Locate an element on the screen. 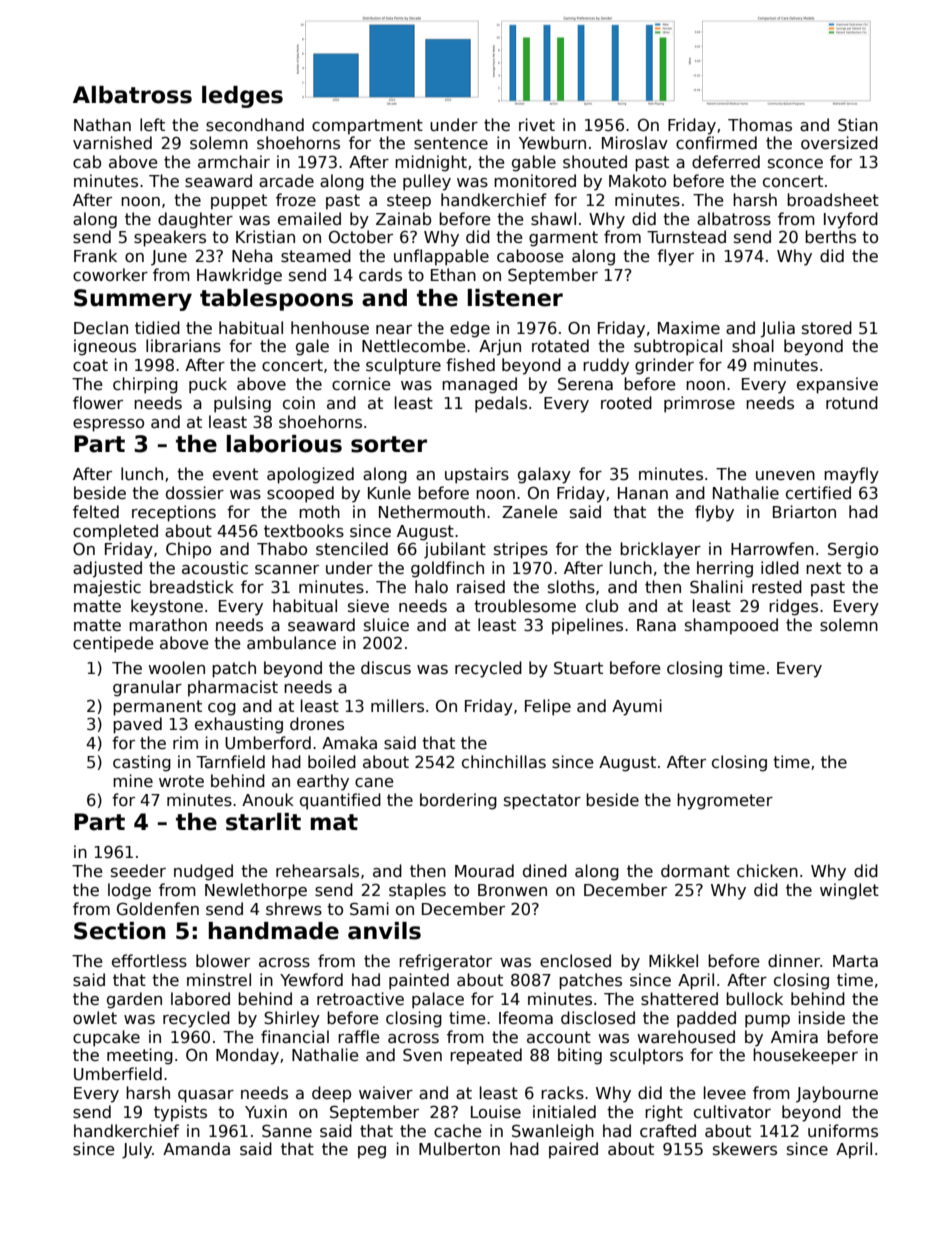  Frank is located at coordinates (95, 256).
